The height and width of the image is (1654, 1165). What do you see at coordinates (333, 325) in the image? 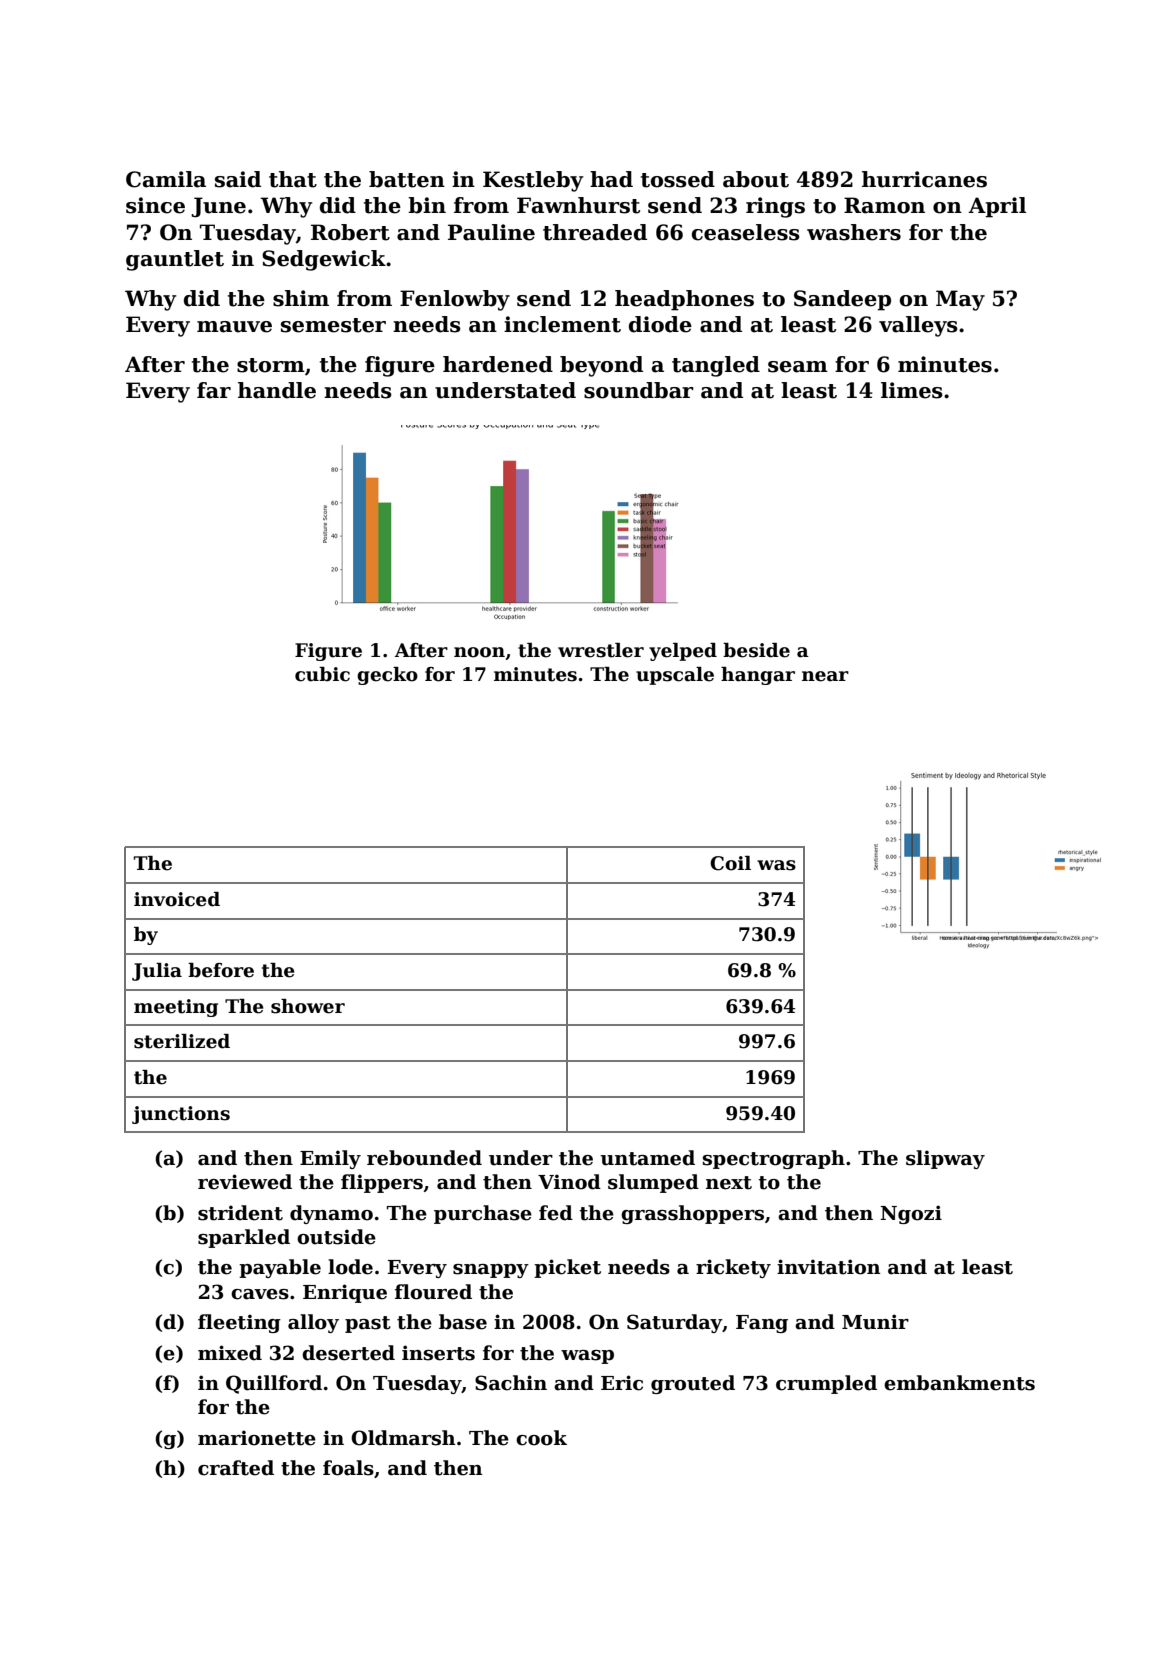
I see `semester` at bounding box center [333, 325].
